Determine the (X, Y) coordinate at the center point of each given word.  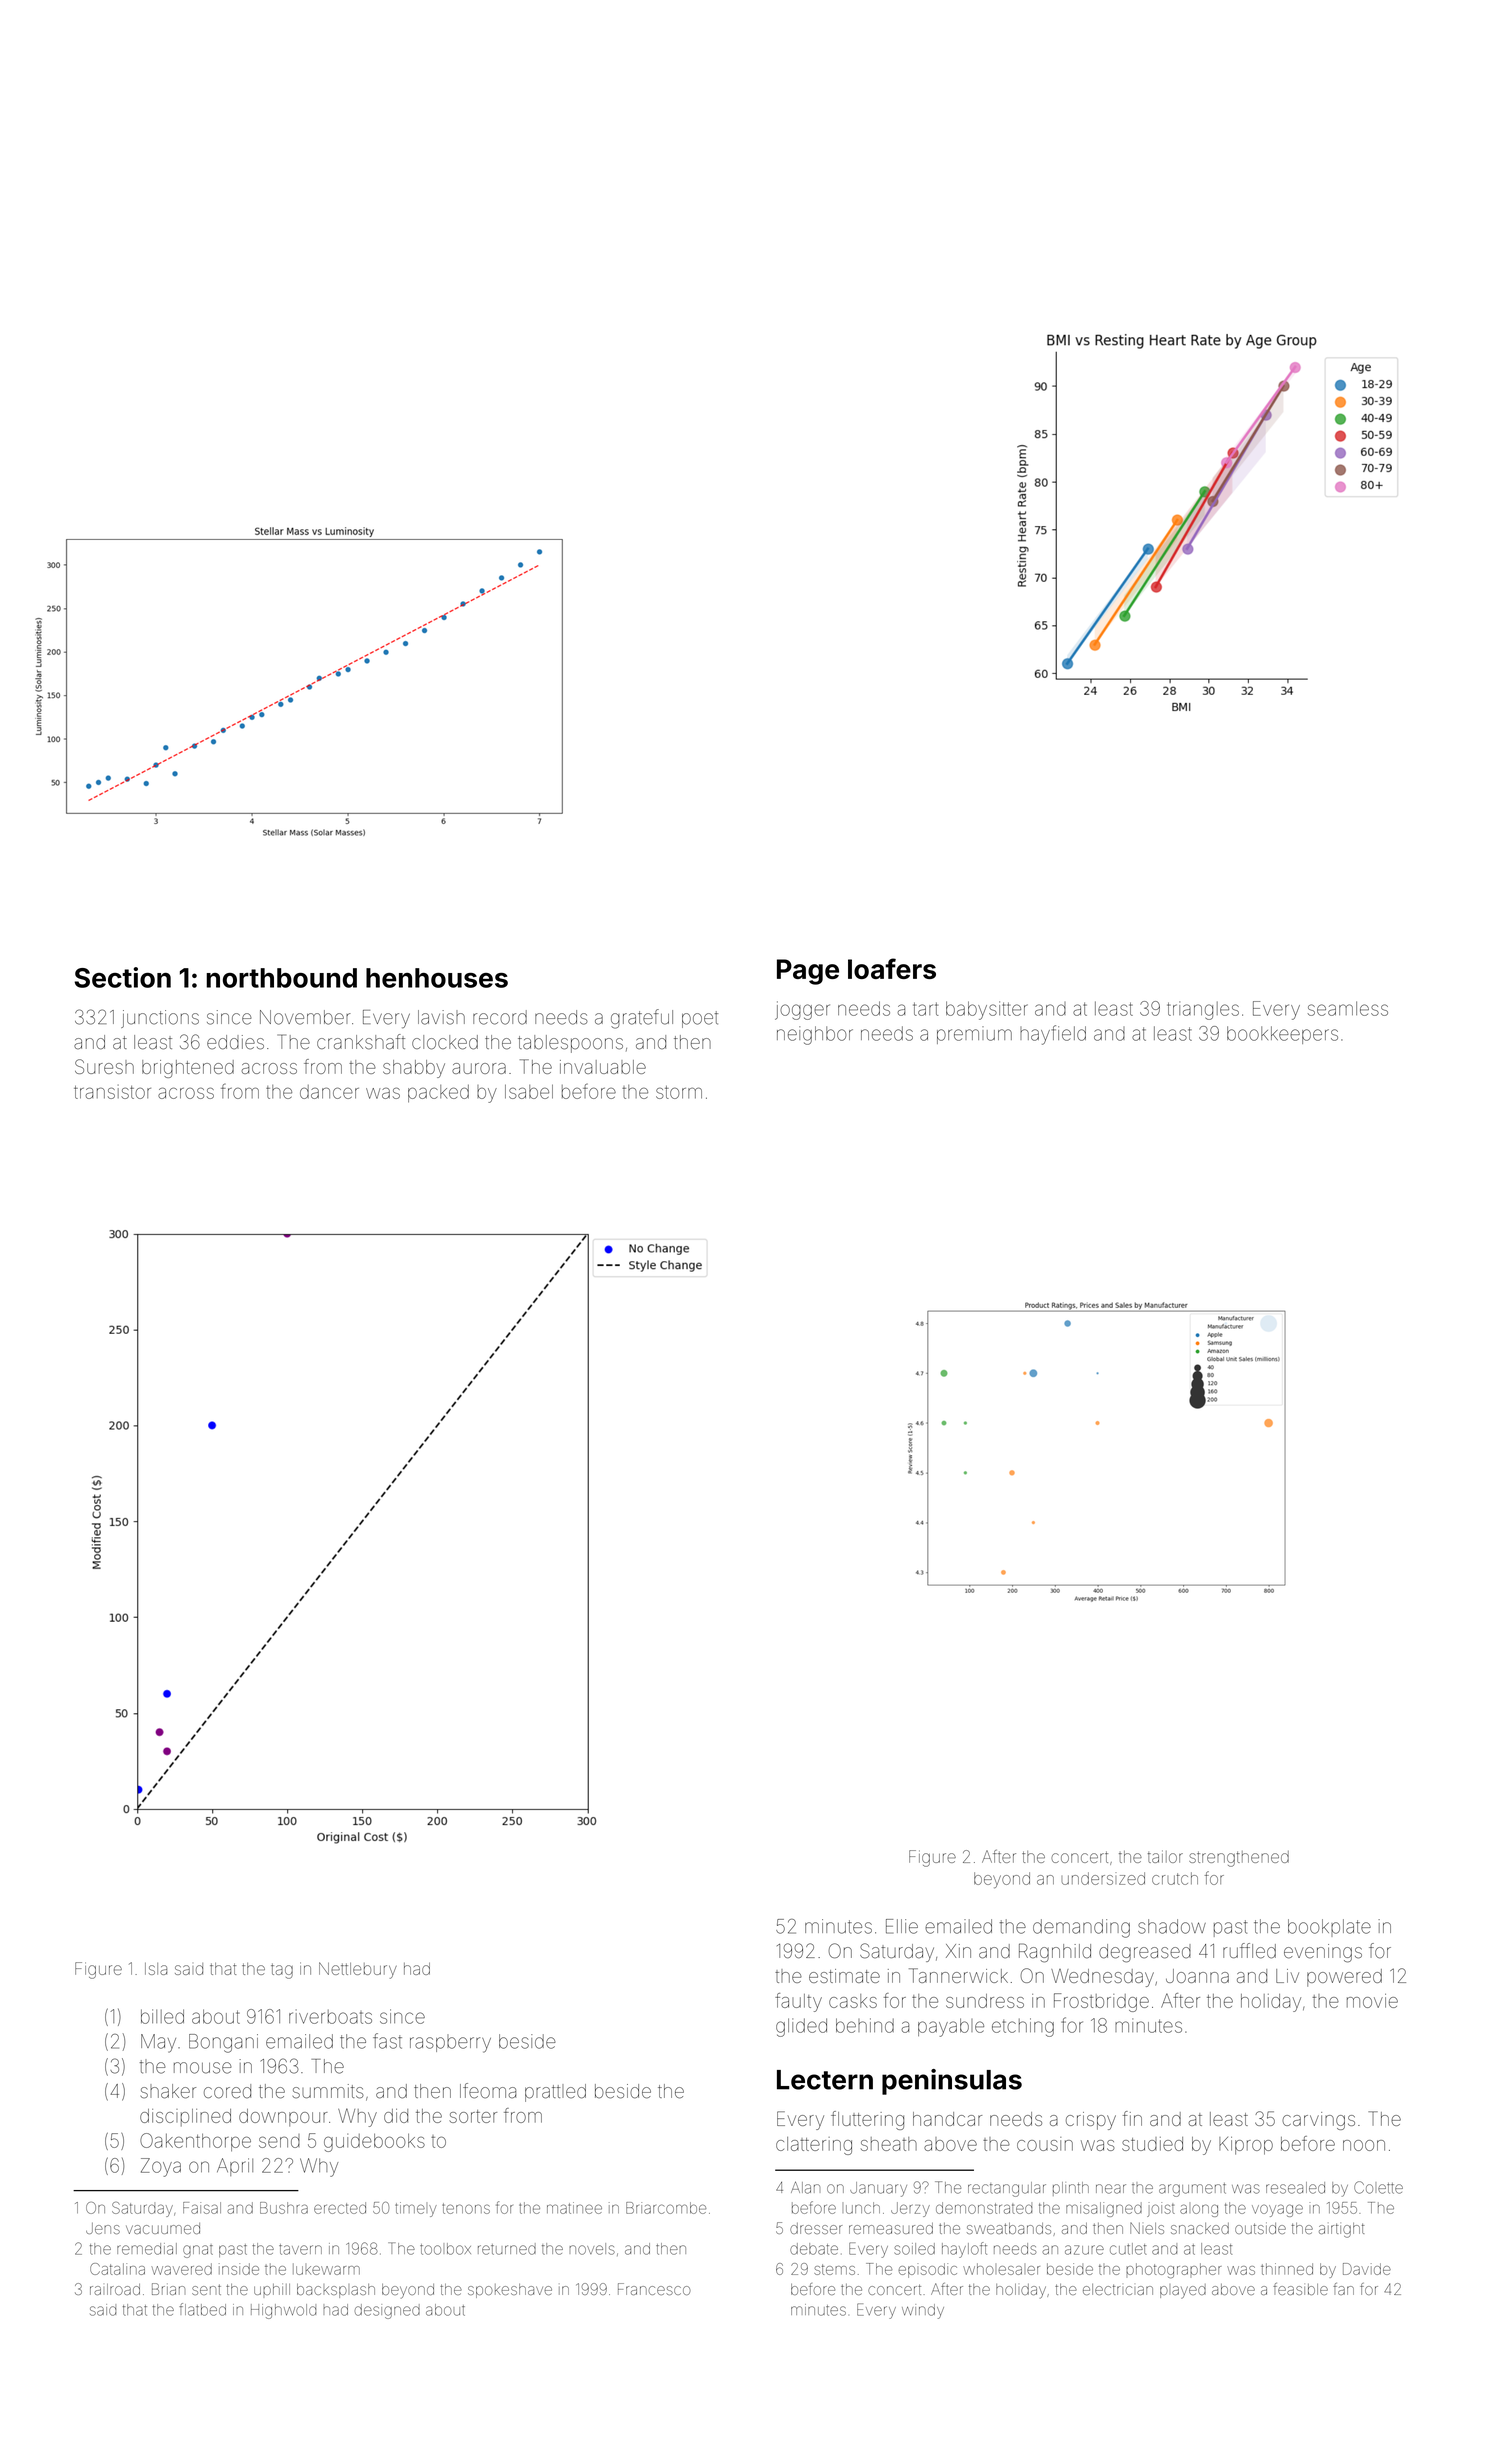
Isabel (529, 1092)
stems (834, 2269)
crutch (1175, 1878)
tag (282, 1971)
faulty (798, 2002)
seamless (1348, 1008)
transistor (112, 1092)
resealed (1295, 2188)
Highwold (283, 2311)
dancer (329, 1092)
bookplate (1329, 1928)
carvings (1318, 2121)
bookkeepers (1282, 1035)
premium (974, 1035)
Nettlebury (358, 1970)
